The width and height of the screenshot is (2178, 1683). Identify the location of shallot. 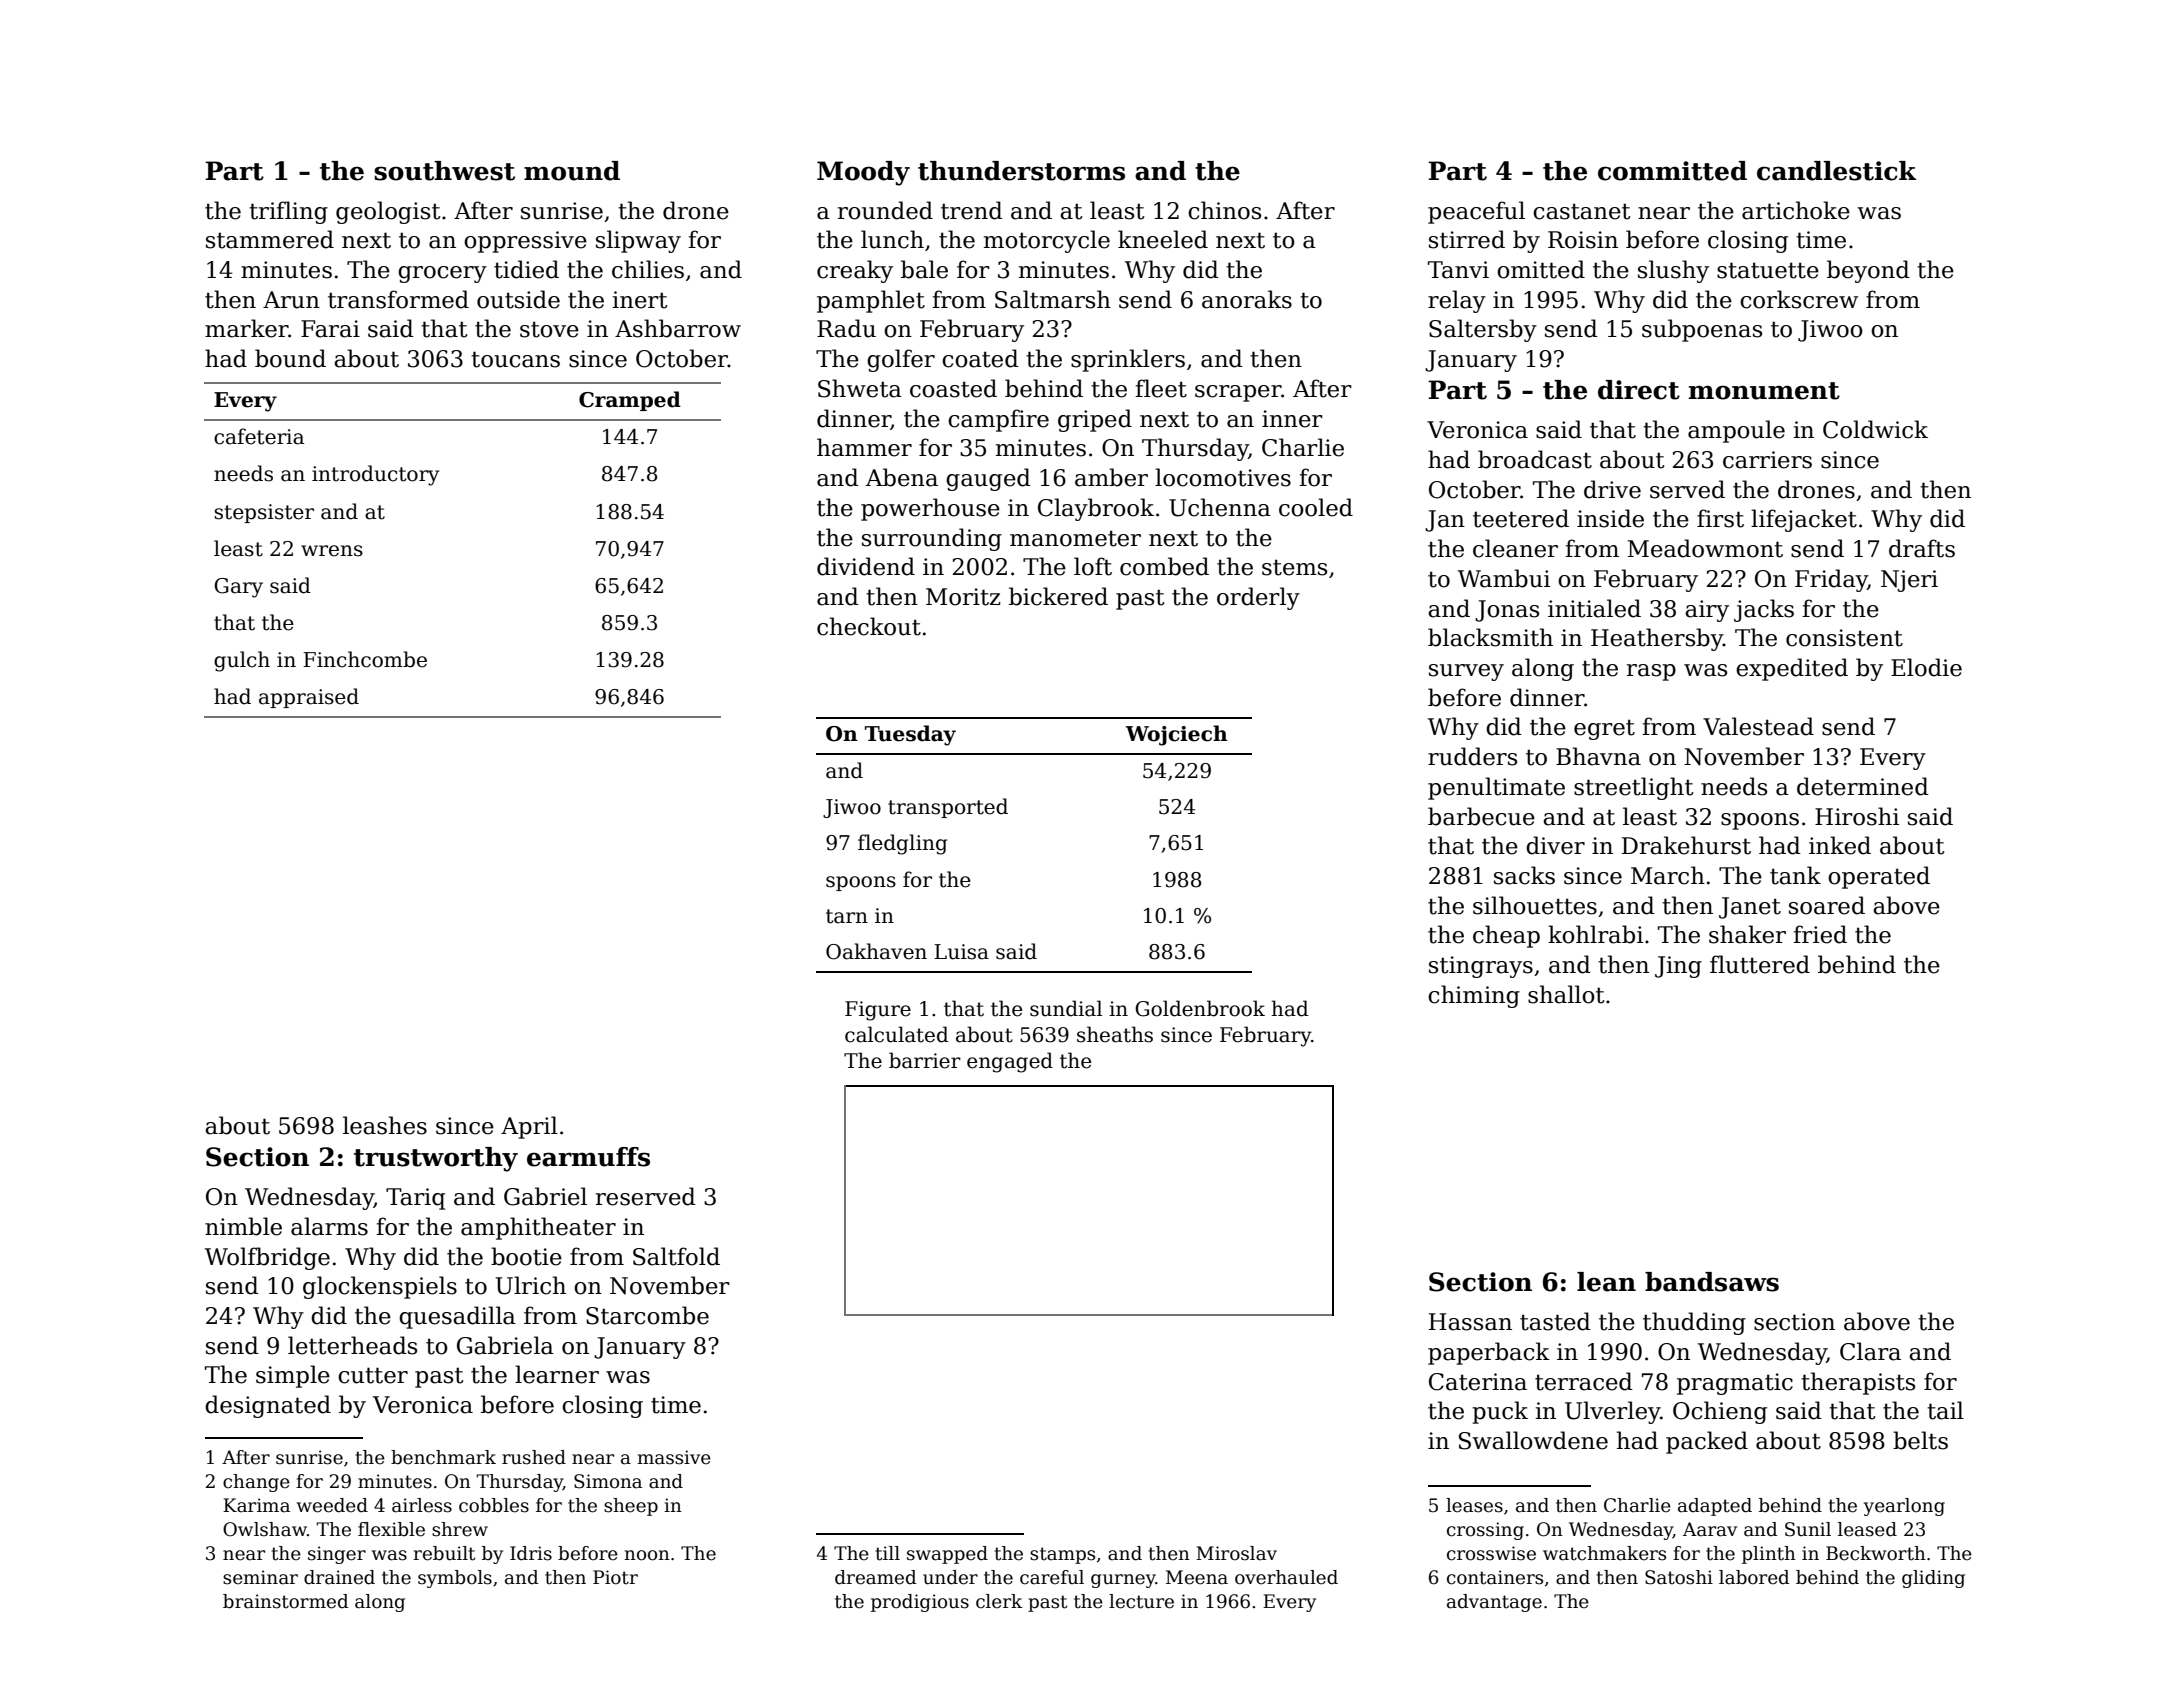
(1566, 994).
